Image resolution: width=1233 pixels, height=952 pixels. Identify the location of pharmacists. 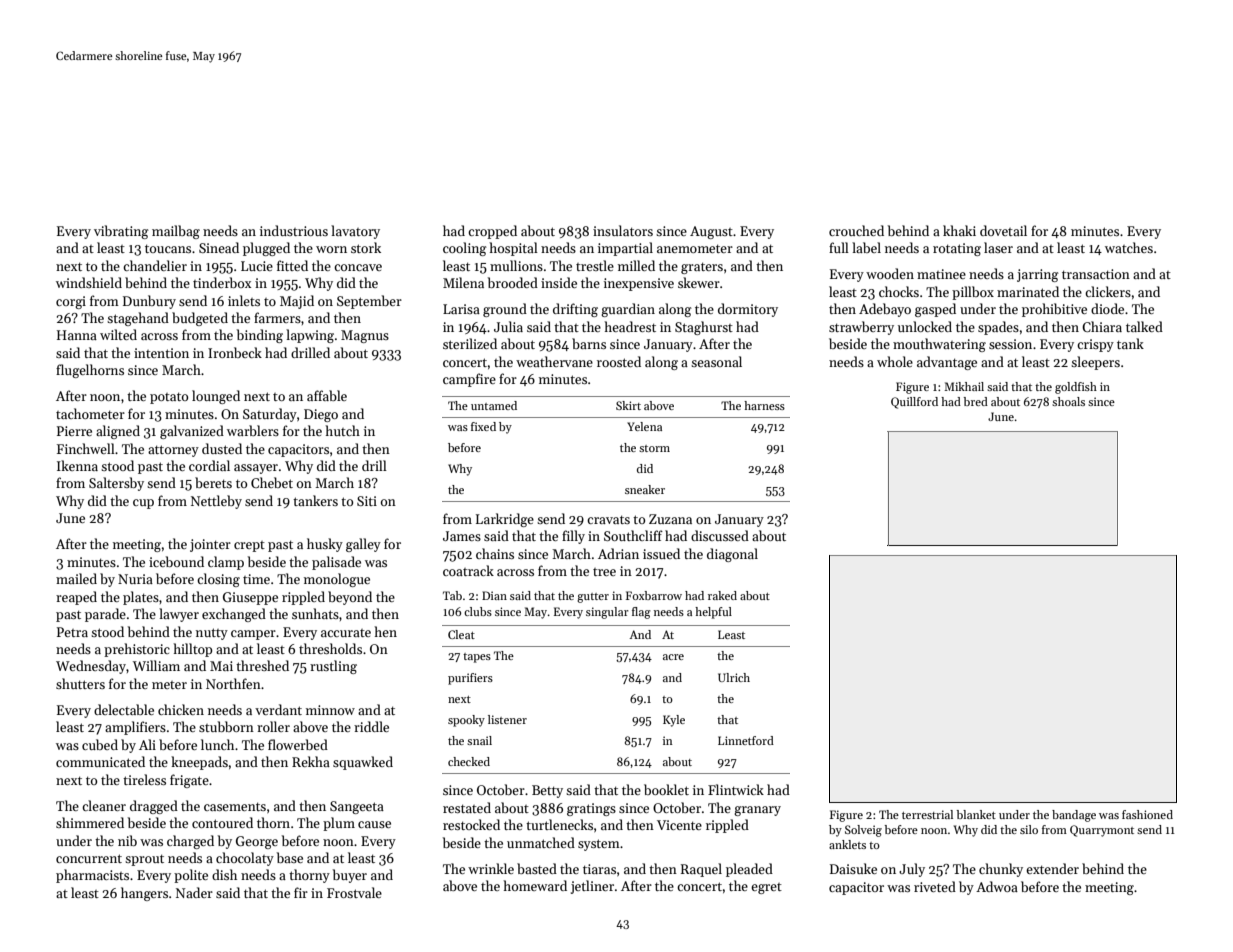
(92, 876).
